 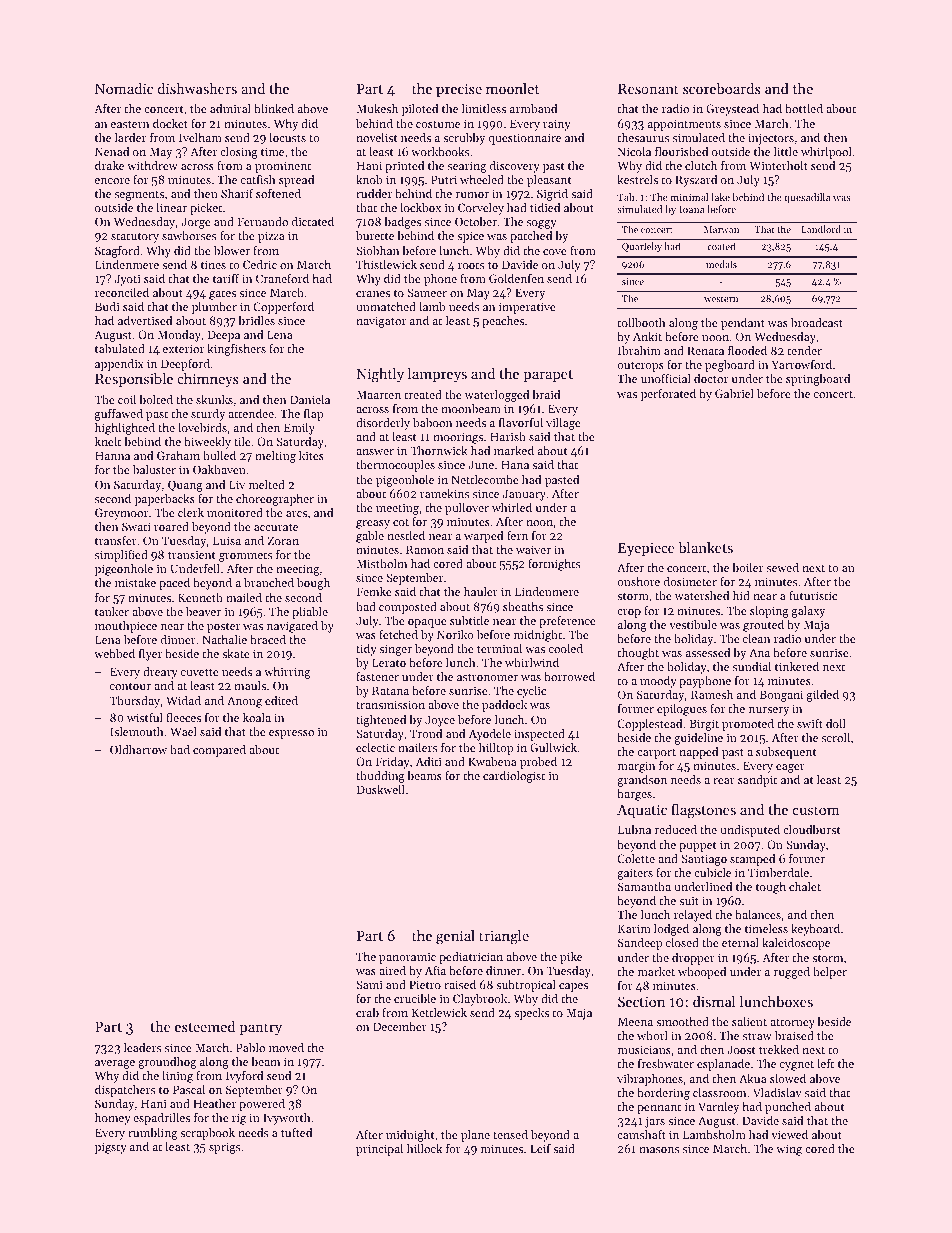 What do you see at coordinates (825, 1063) in the screenshot?
I see `left` at bounding box center [825, 1063].
